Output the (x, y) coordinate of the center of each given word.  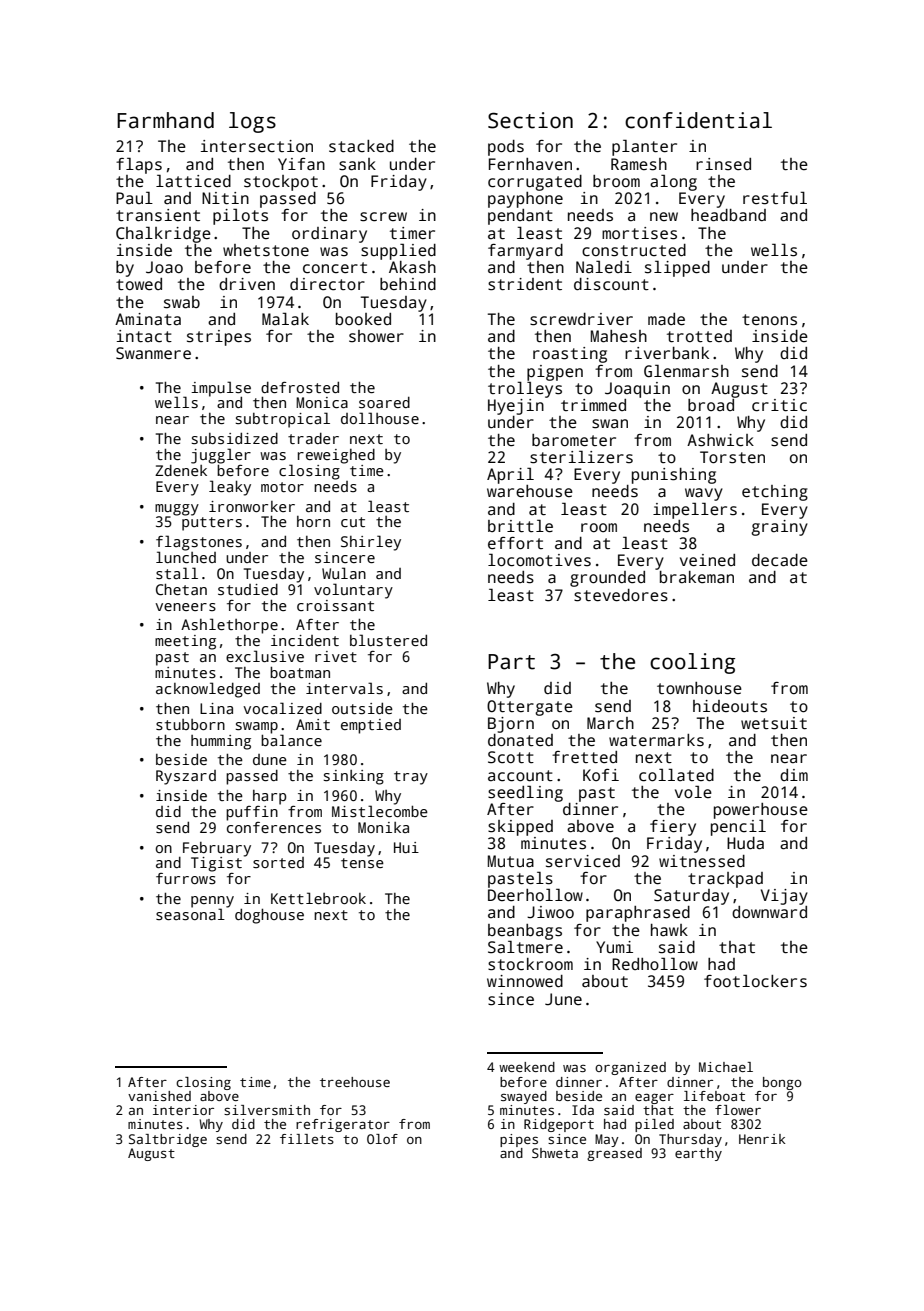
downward (769, 912)
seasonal (190, 914)
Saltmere (525, 947)
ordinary (329, 235)
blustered (388, 640)
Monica (322, 402)
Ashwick (720, 440)
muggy (177, 510)
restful (775, 198)
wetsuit (774, 723)
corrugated (535, 183)
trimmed (593, 405)
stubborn (190, 724)
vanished (159, 1096)
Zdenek (181, 470)
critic (779, 405)
